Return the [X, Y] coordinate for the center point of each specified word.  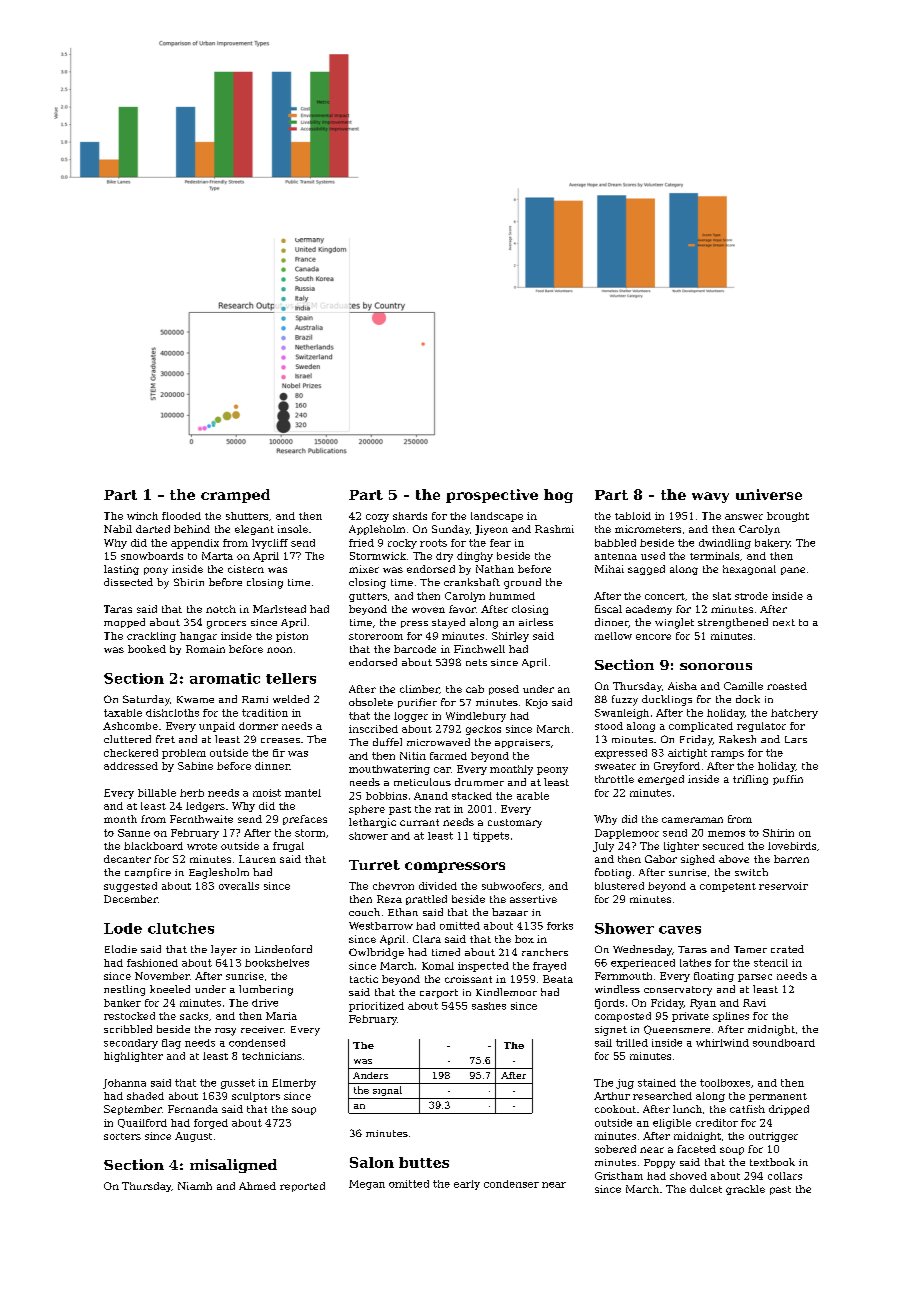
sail [603, 1043]
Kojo [537, 704]
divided [438, 886]
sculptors [256, 1097]
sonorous [716, 666]
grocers [226, 625]
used [653, 556]
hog [558, 496]
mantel [303, 793]
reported [302, 1187]
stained [657, 1083]
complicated [701, 727]
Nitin [413, 756]
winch [142, 516]
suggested [130, 887]
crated [787, 949]
